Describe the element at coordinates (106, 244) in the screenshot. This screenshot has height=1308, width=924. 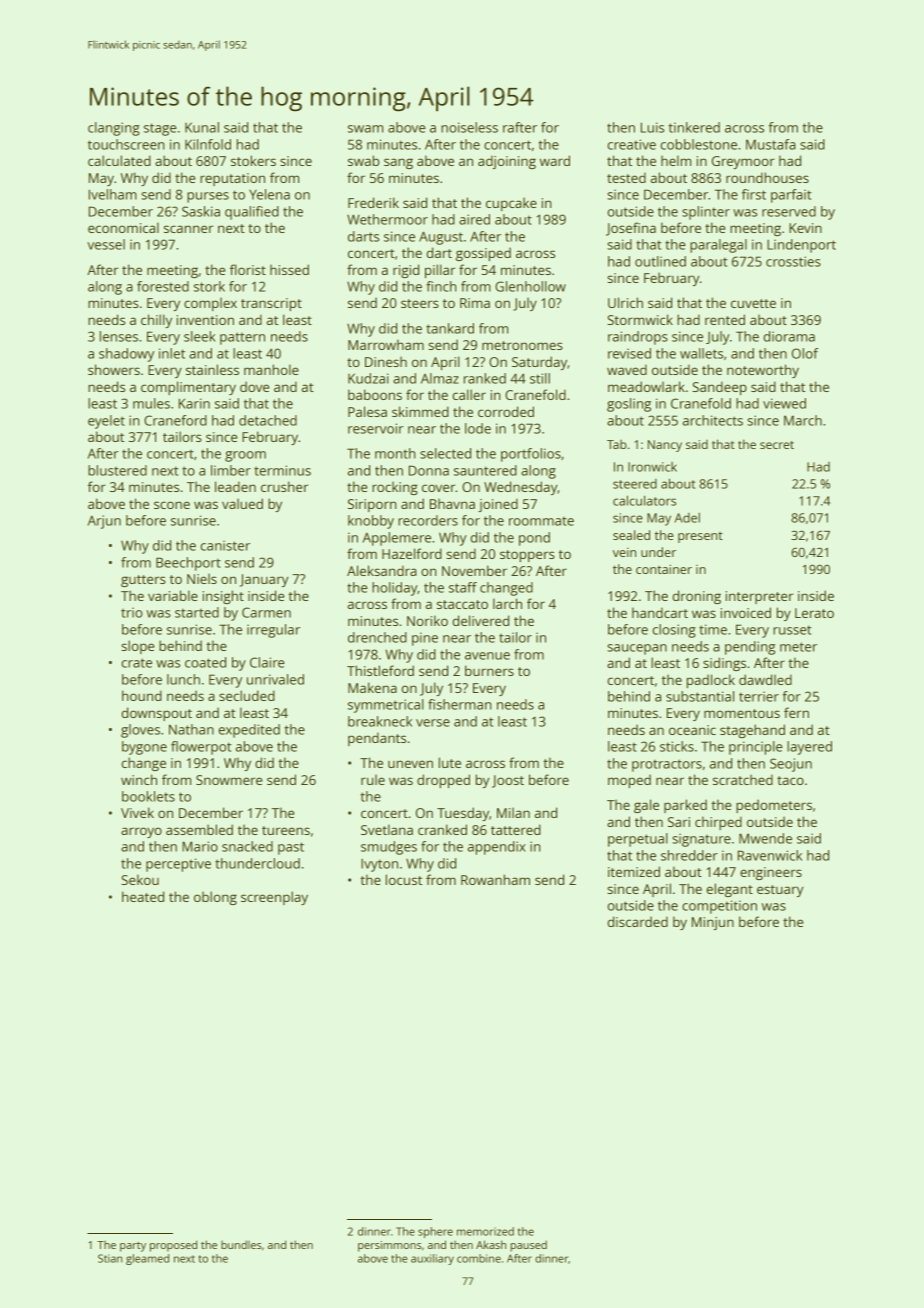
I see `vessel` at that location.
